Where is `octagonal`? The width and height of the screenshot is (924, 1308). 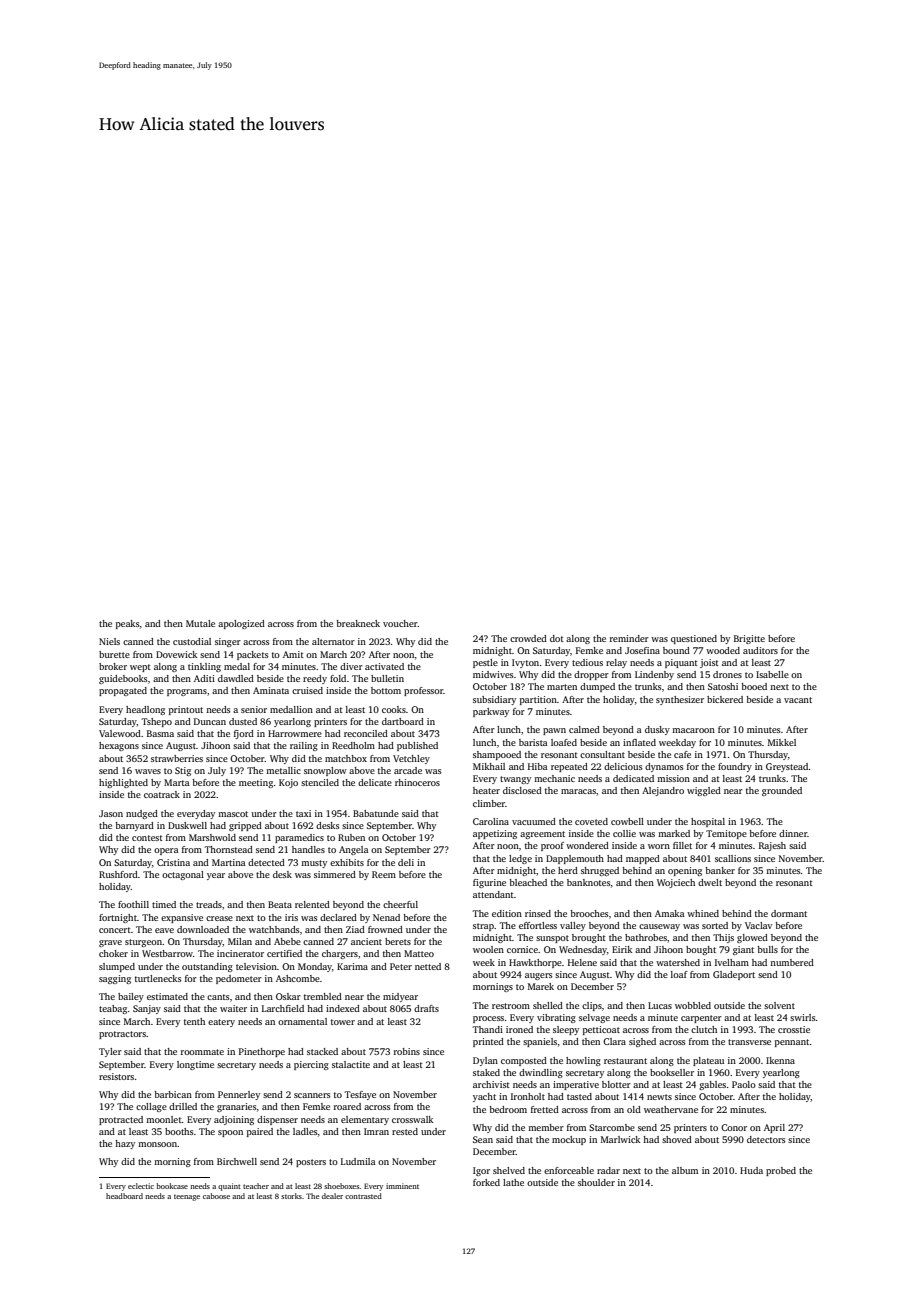 octagonal is located at coordinates (183, 875).
